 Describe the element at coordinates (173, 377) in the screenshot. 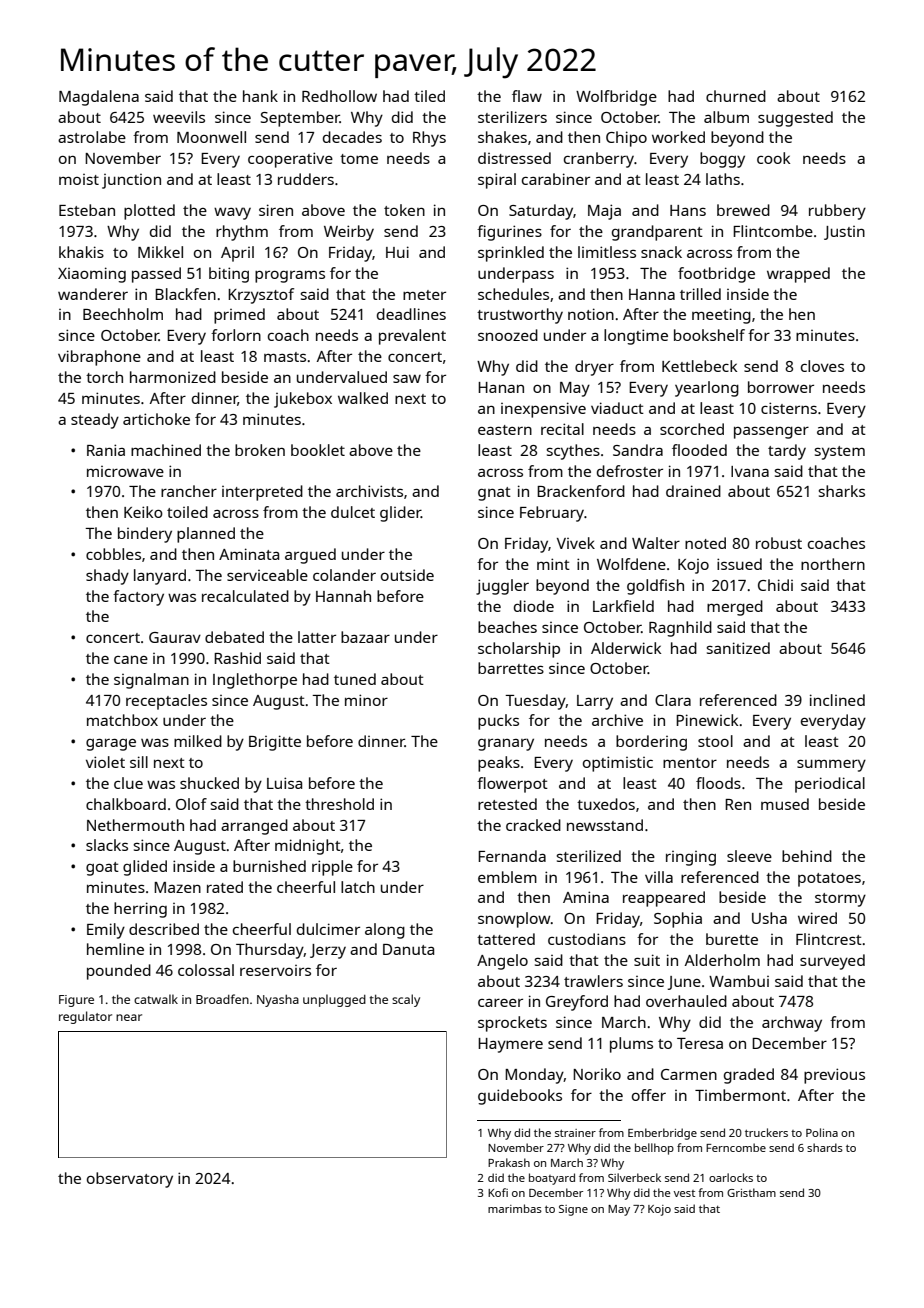

I see `harmonized` at that location.
